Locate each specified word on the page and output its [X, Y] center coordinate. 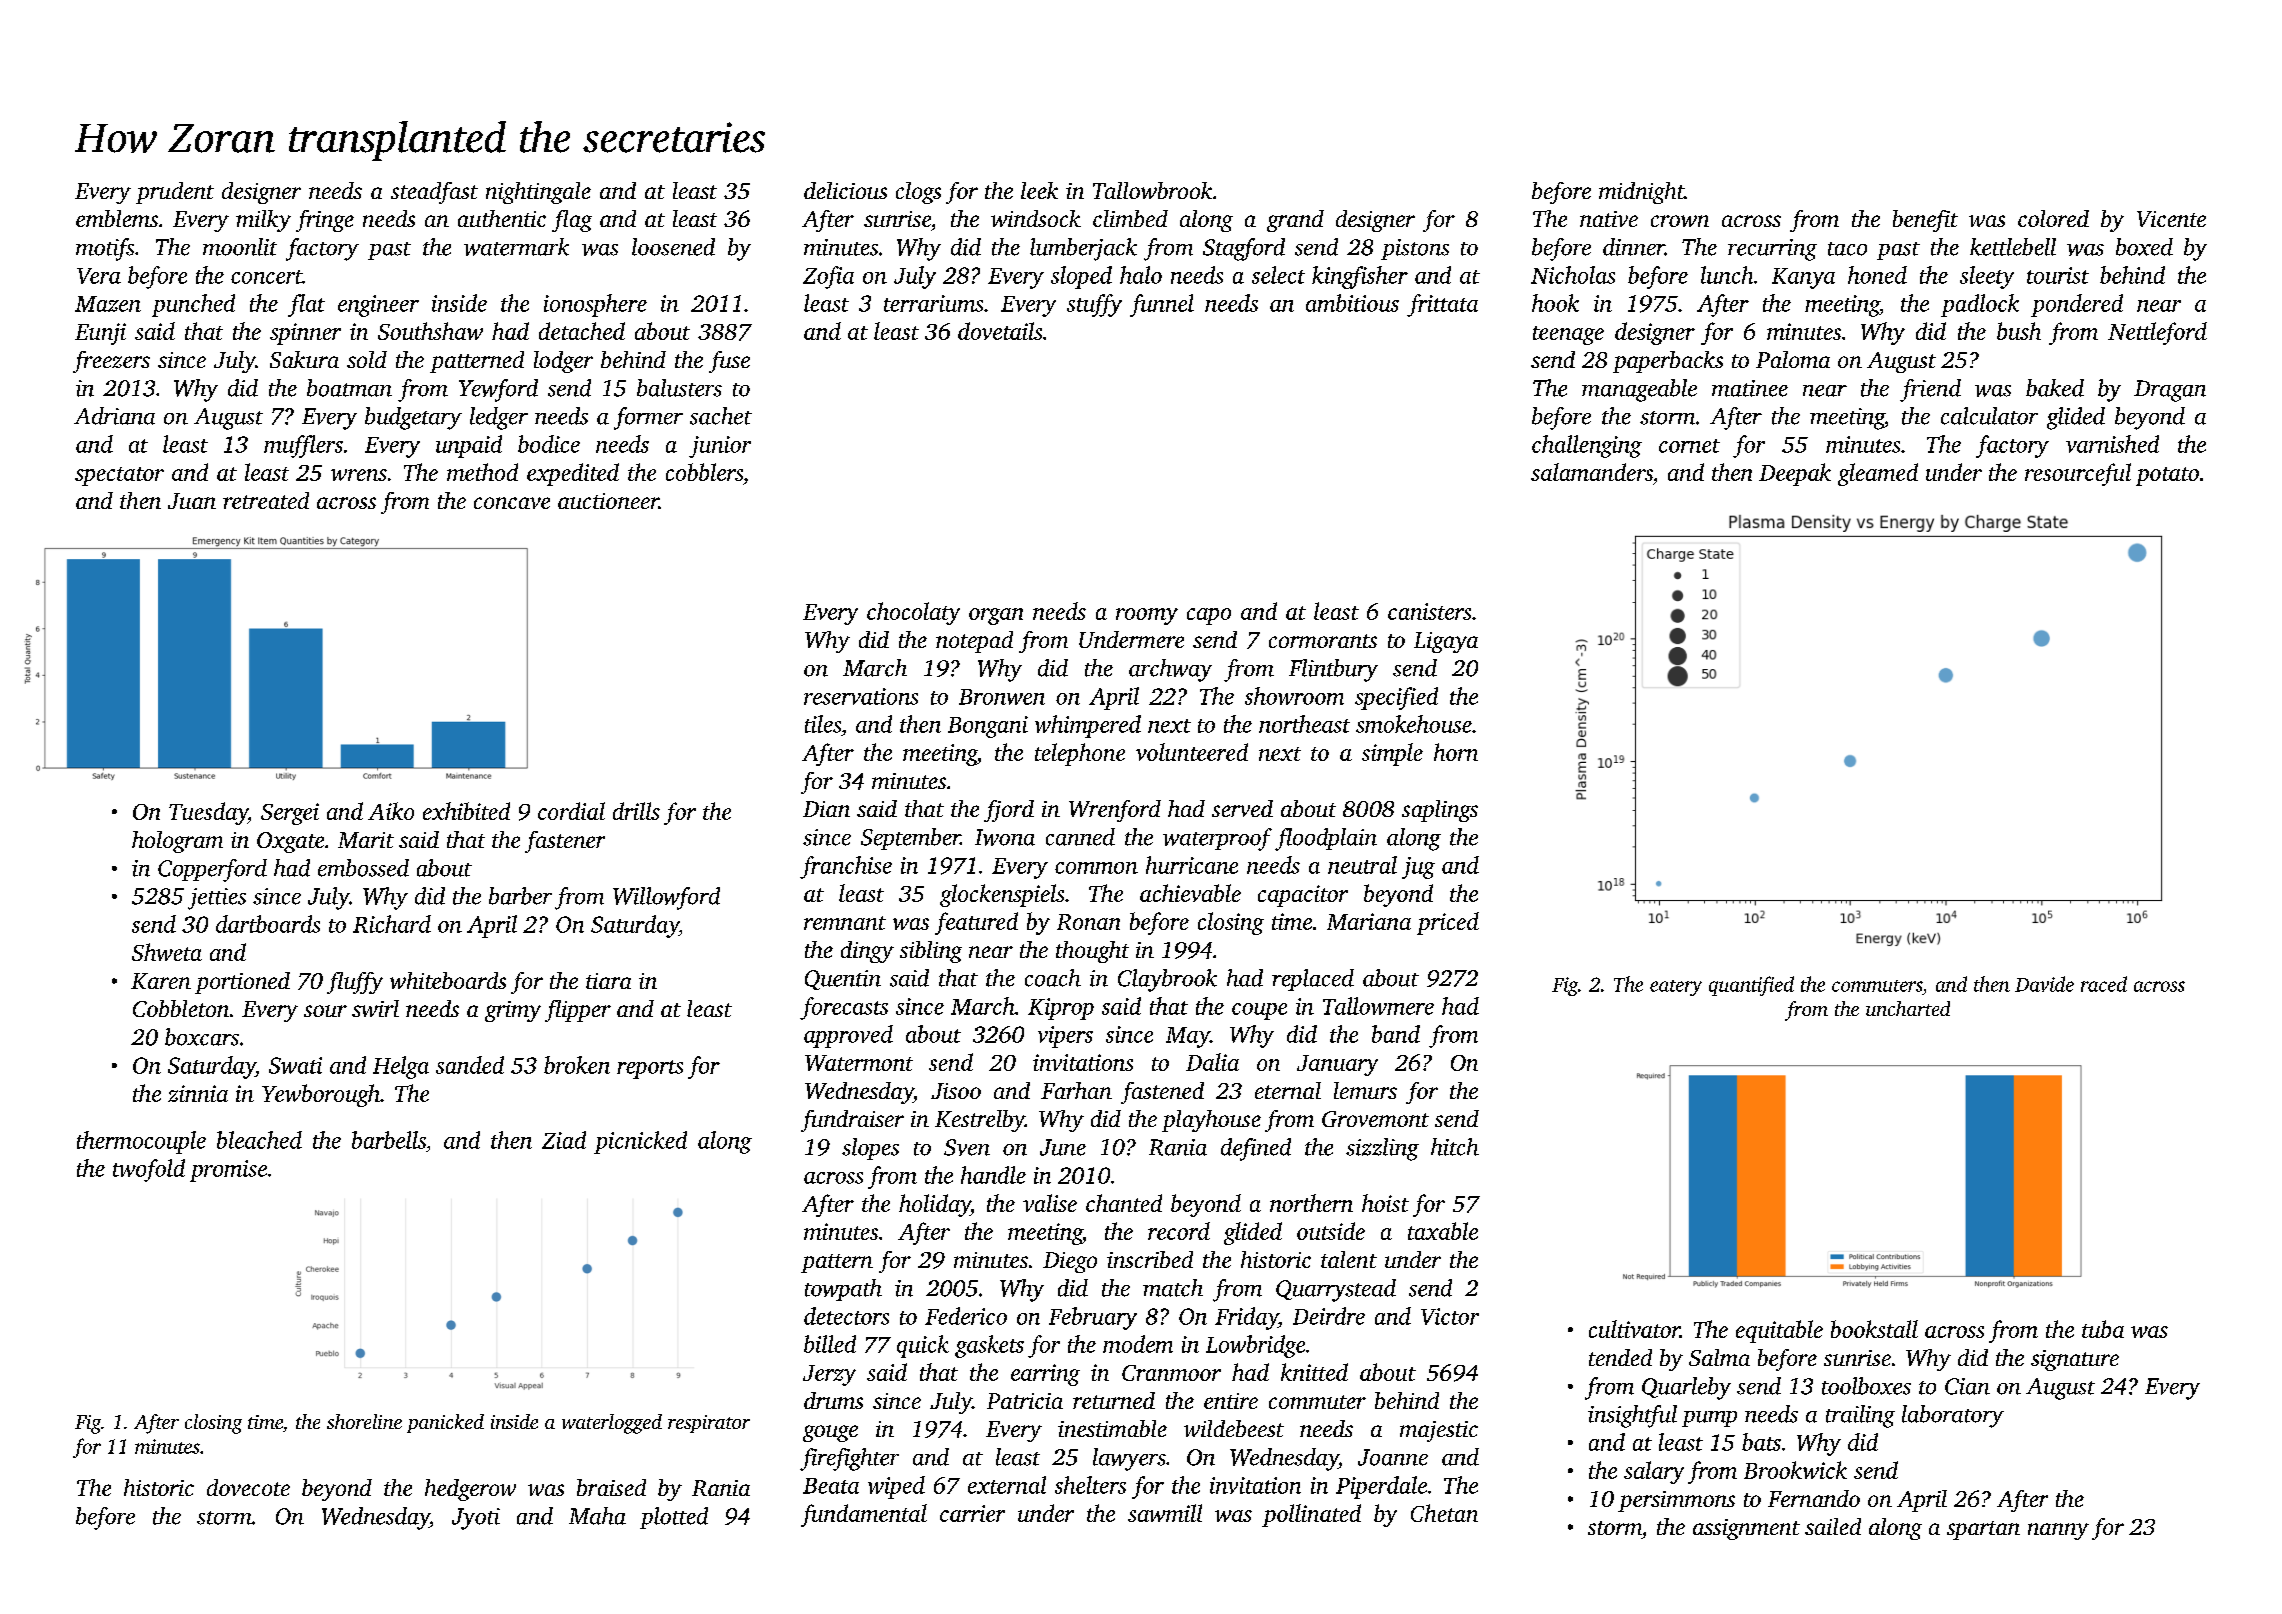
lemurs [1365, 1090]
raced [2104, 984]
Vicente [2171, 219]
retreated [266, 500]
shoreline [364, 1421]
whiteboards [448, 980]
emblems [117, 218]
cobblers [704, 472]
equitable [1779, 1331]
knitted [1314, 1372]
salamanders [1592, 472]
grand [1295, 221]
